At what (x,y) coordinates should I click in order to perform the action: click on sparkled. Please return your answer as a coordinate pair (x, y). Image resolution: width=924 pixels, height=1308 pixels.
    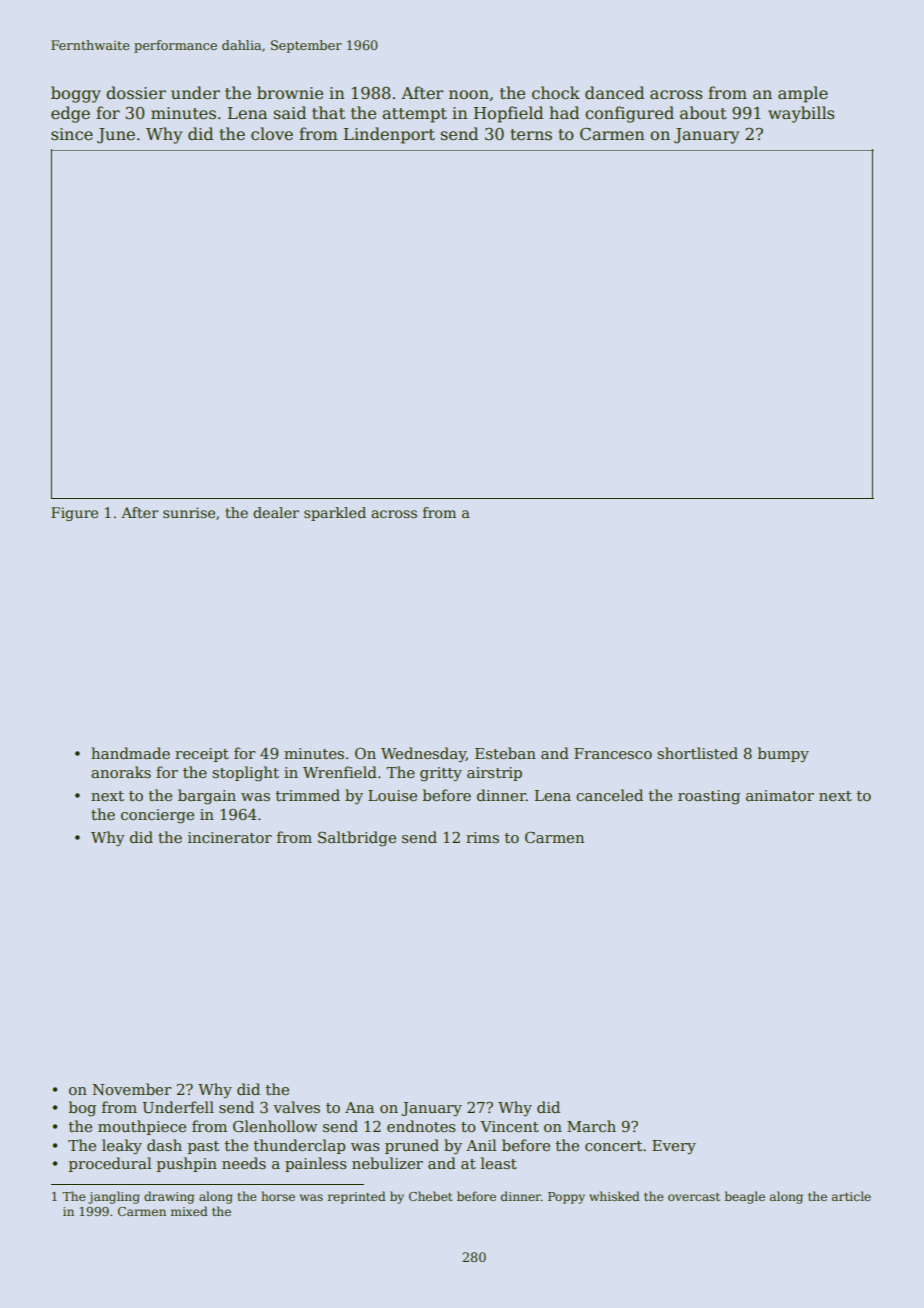
    Looking at the image, I should click on (335, 514).
